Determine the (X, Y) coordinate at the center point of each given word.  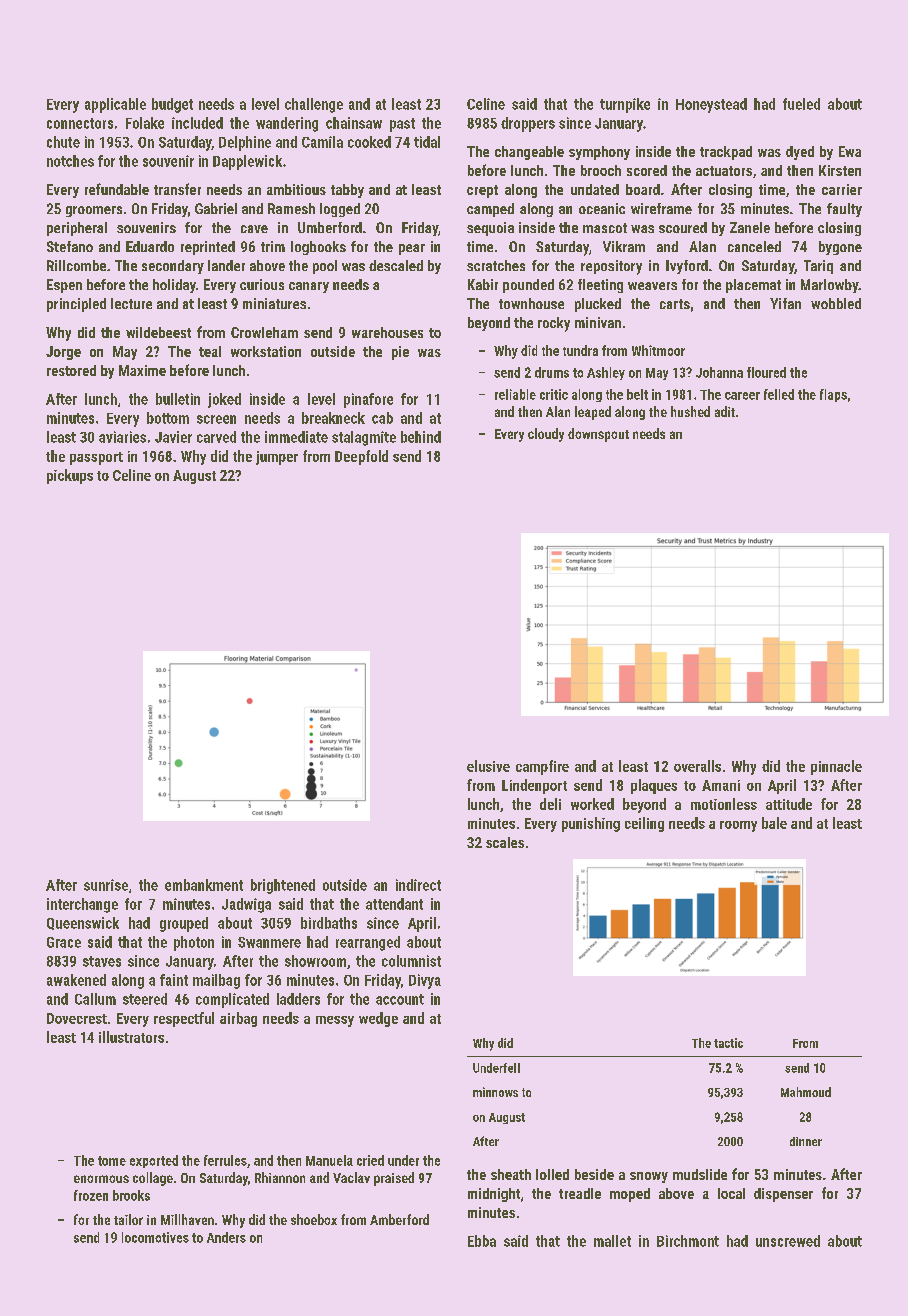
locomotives (155, 1237)
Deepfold (361, 457)
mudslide (700, 1174)
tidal (427, 142)
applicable (115, 105)
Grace (64, 942)
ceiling (644, 824)
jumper (277, 458)
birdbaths (329, 923)
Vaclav (351, 1177)
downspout (598, 435)
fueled (801, 104)
